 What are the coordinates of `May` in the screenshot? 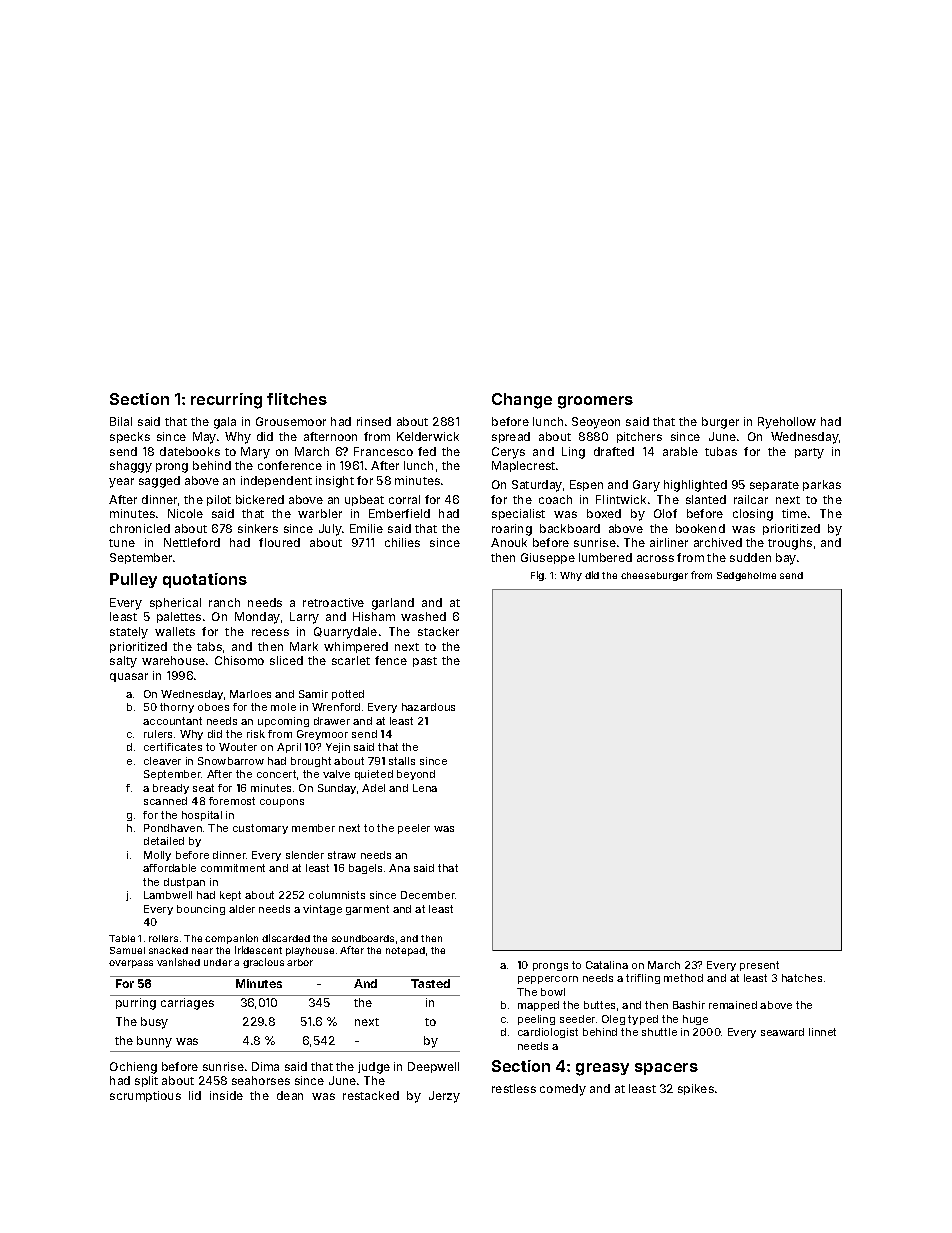 It's located at (204, 438).
